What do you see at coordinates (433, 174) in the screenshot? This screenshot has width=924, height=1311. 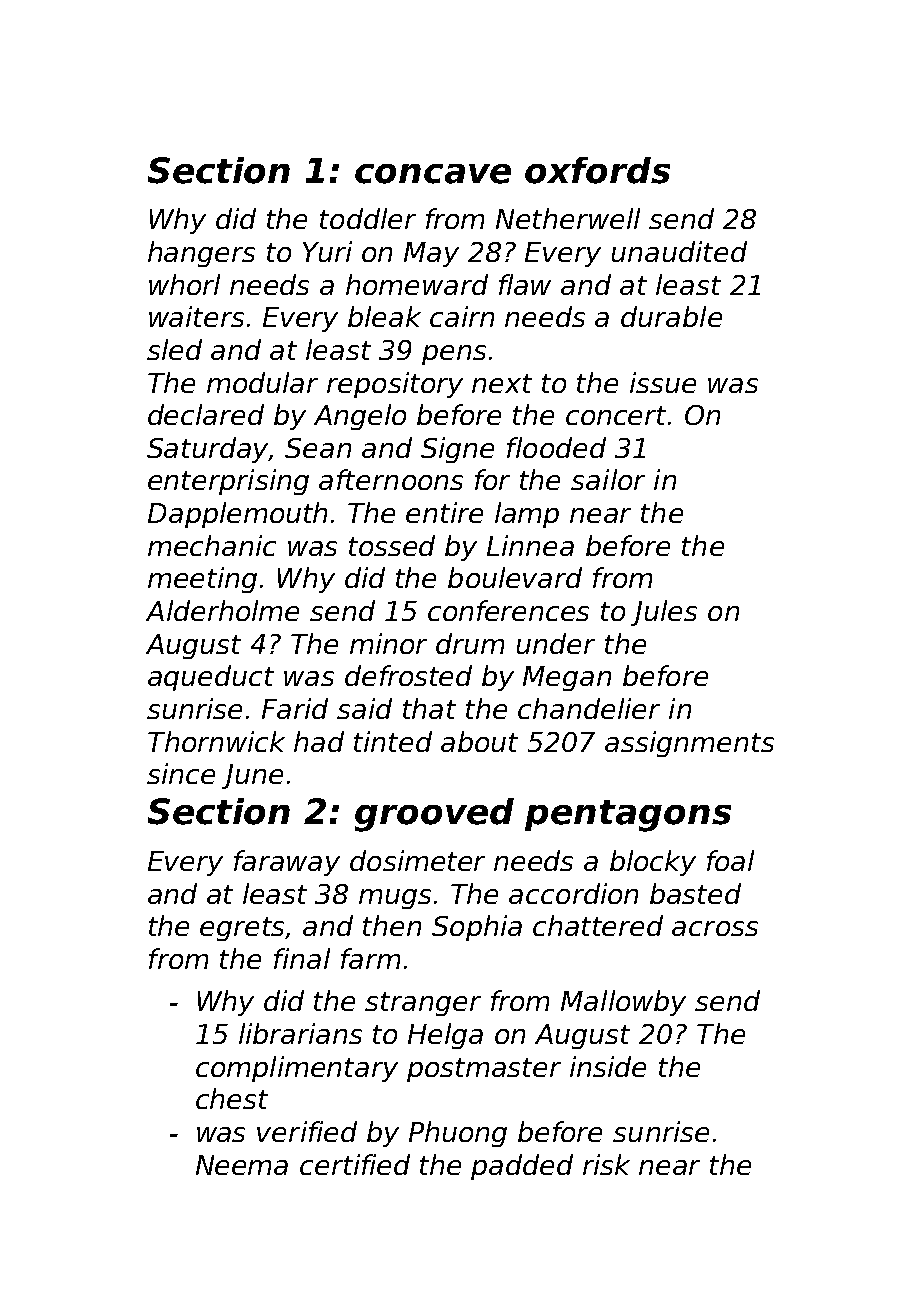 I see `concave` at bounding box center [433, 174].
